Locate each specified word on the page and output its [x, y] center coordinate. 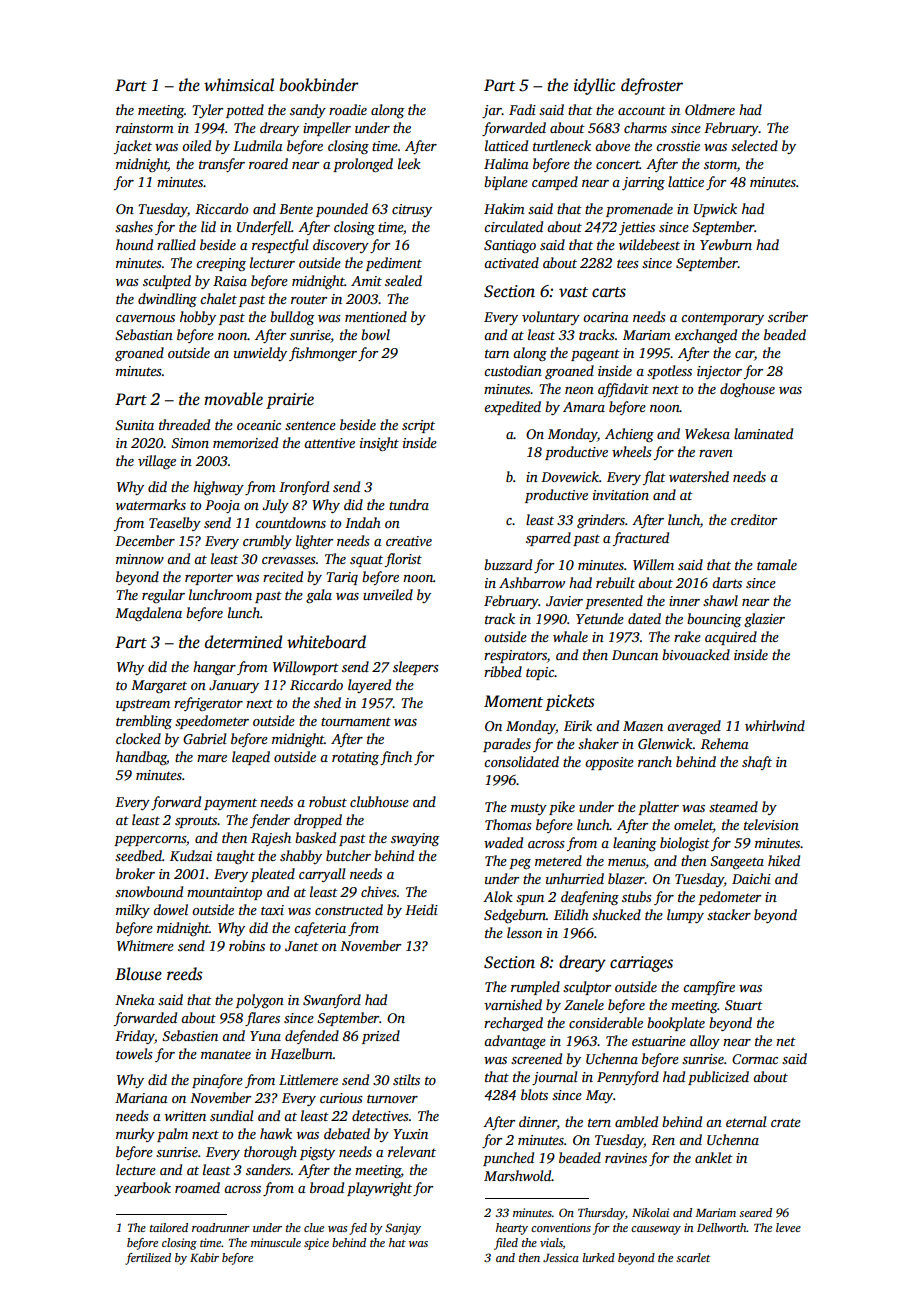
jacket [133, 147]
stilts [406, 1079]
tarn [497, 353]
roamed [197, 1187]
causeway [656, 1230]
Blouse [138, 974]
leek [409, 163]
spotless [669, 372]
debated [347, 1133]
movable [233, 399]
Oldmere [710, 109]
